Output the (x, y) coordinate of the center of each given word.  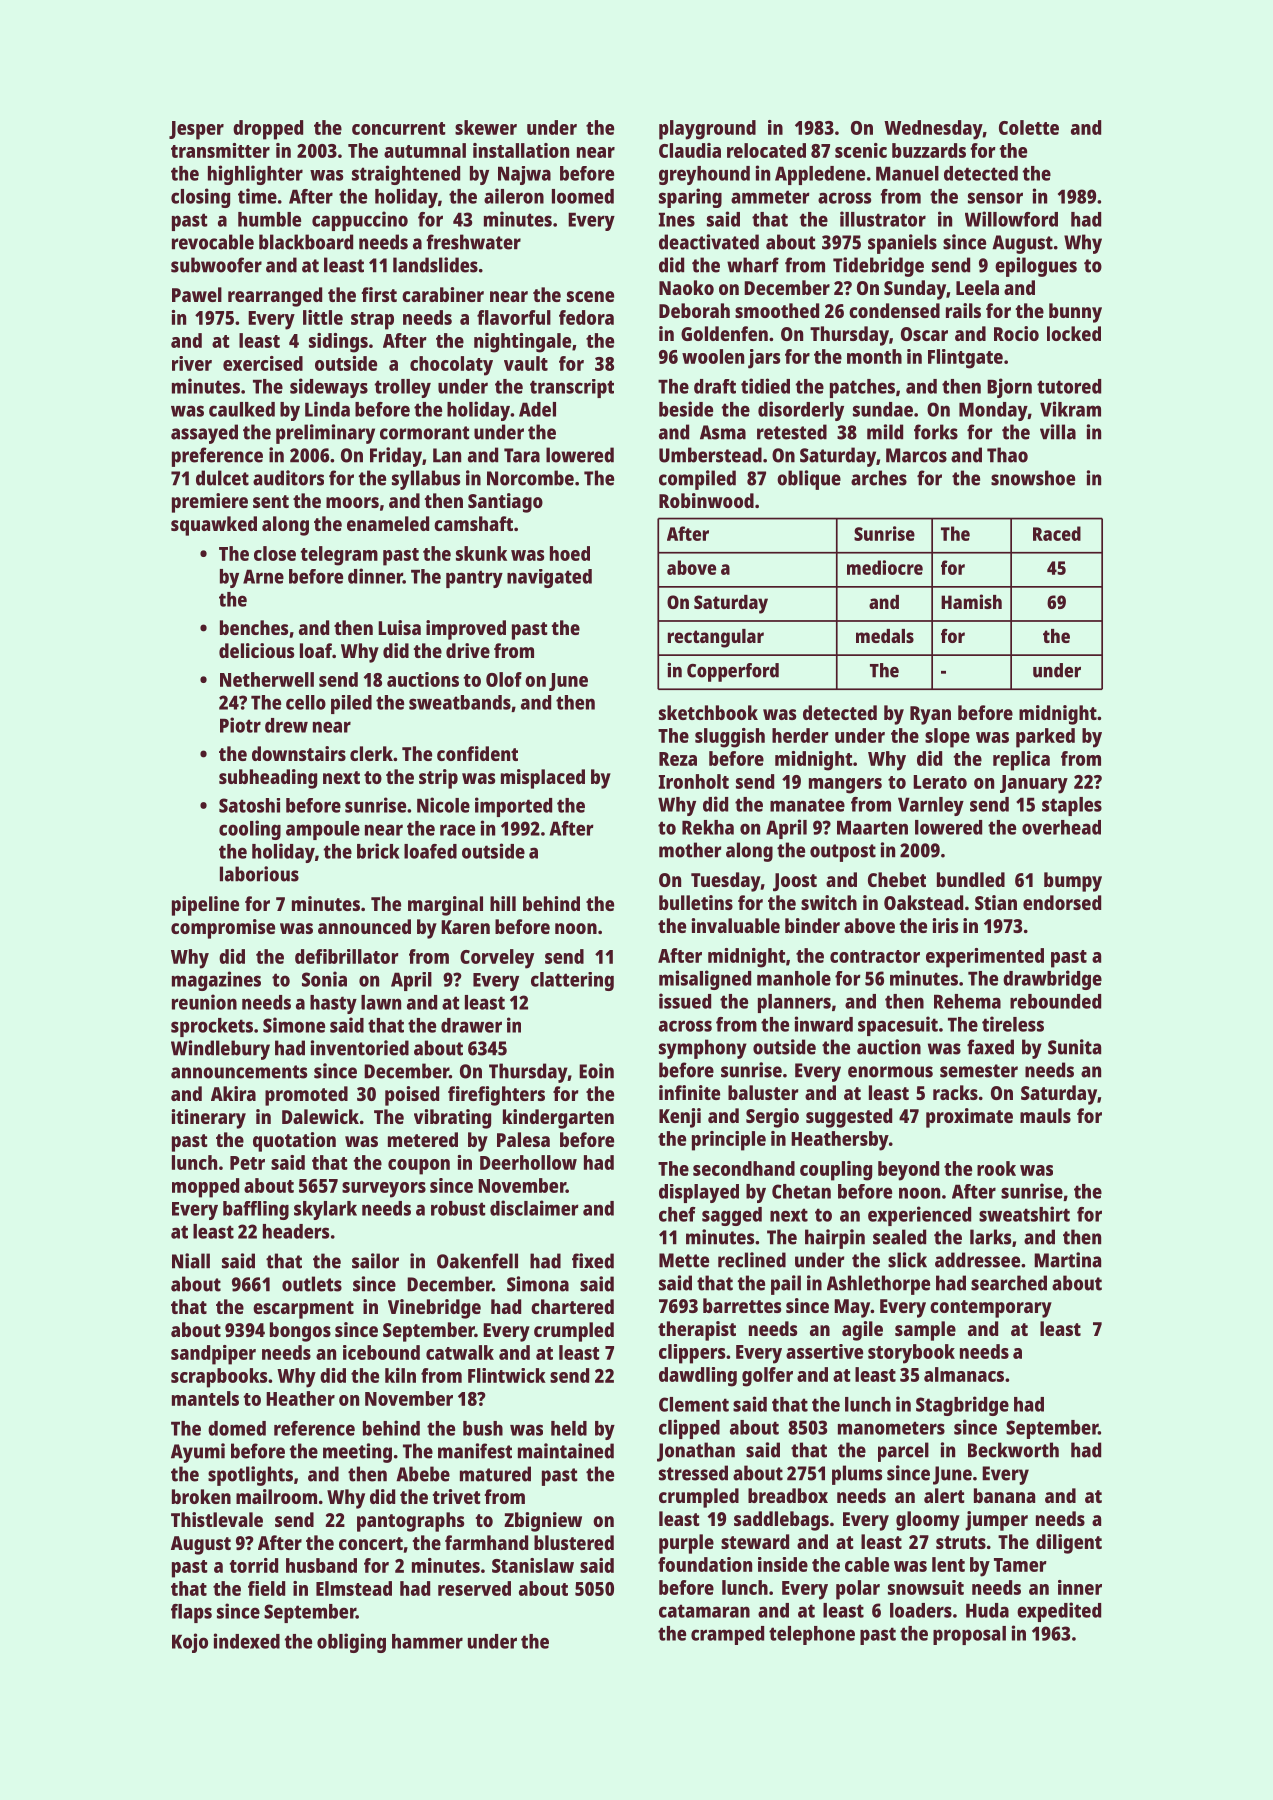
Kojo (190, 1643)
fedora (586, 317)
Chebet (897, 879)
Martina (1067, 1260)
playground (707, 130)
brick (378, 851)
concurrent (398, 128)
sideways (329, 388)
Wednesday (933, 130)
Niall (191, 1261)
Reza (678, 759)
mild (885, 432)
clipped (689, 1429)
